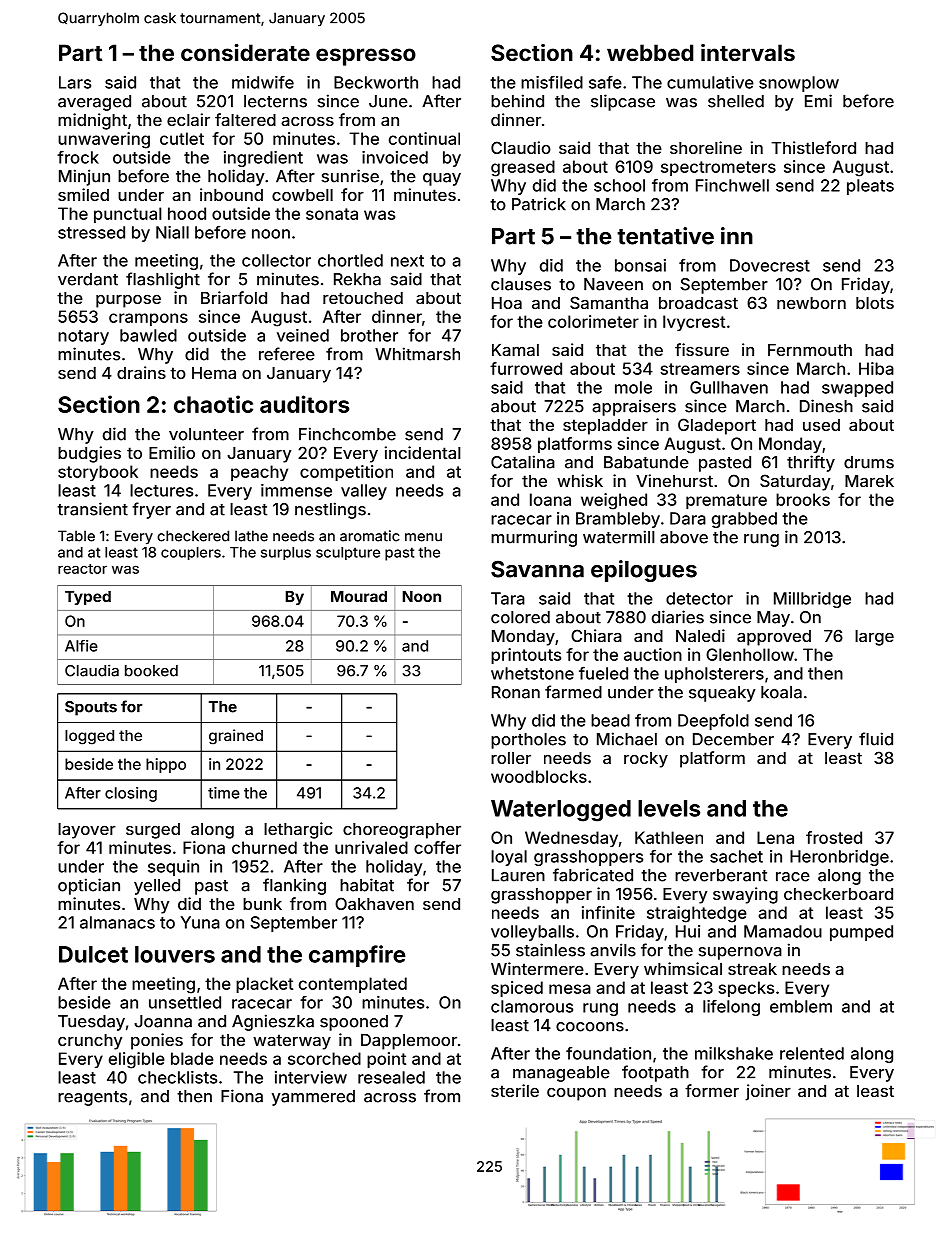 This screenshot has height=1233, width=952. What do you see at coordinates (131, 794) in the screenshot?
I see `closing` at bounding box center [131, 794].
